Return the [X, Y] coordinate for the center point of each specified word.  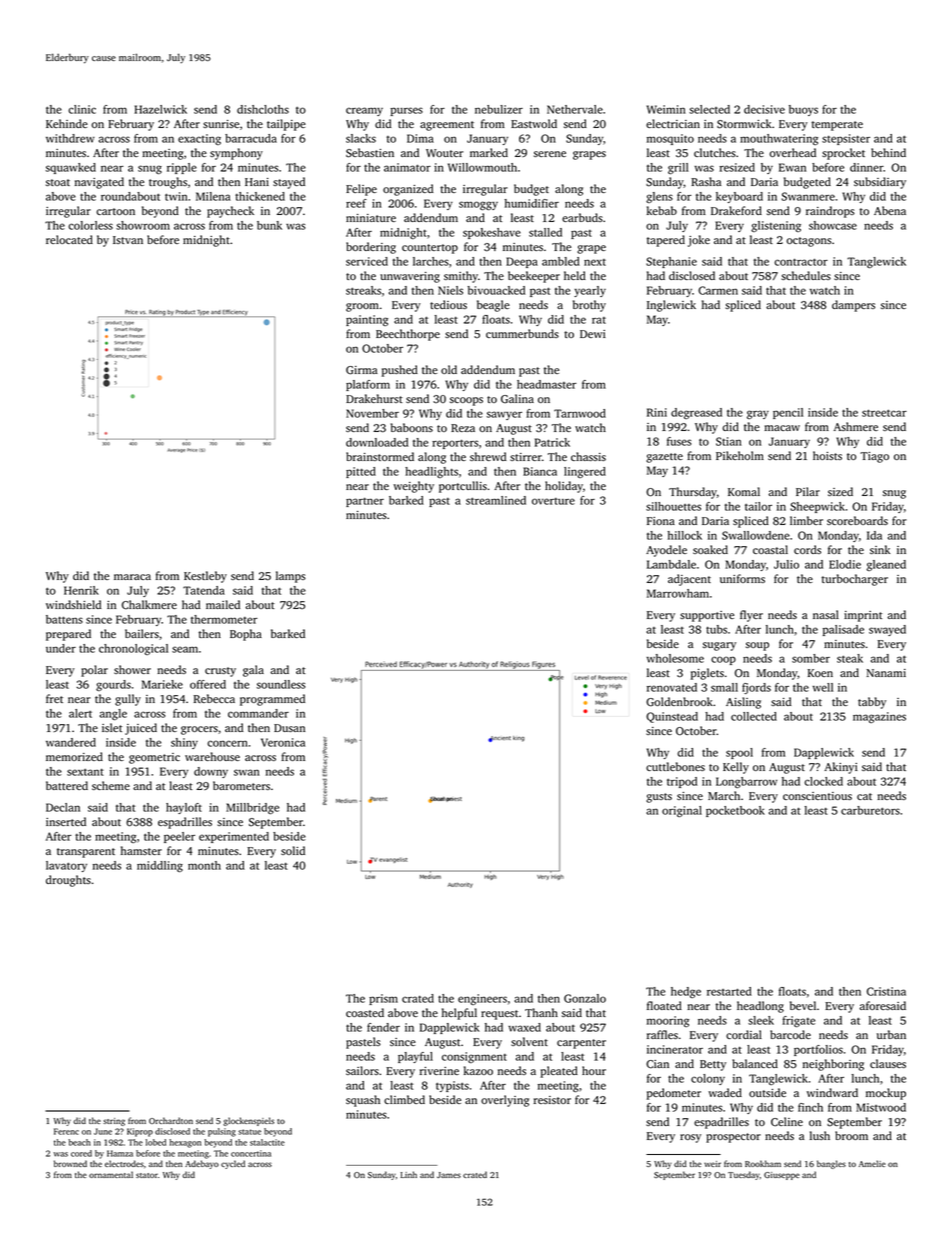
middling [160, 867]
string [114, 1122]
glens [659, 197]
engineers [482, 999]
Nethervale [575, 109]
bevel [803, 1005]
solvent [529, 1041]
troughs [168, 183]
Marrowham [678, 593]
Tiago [874, 457]
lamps [291, 577]
